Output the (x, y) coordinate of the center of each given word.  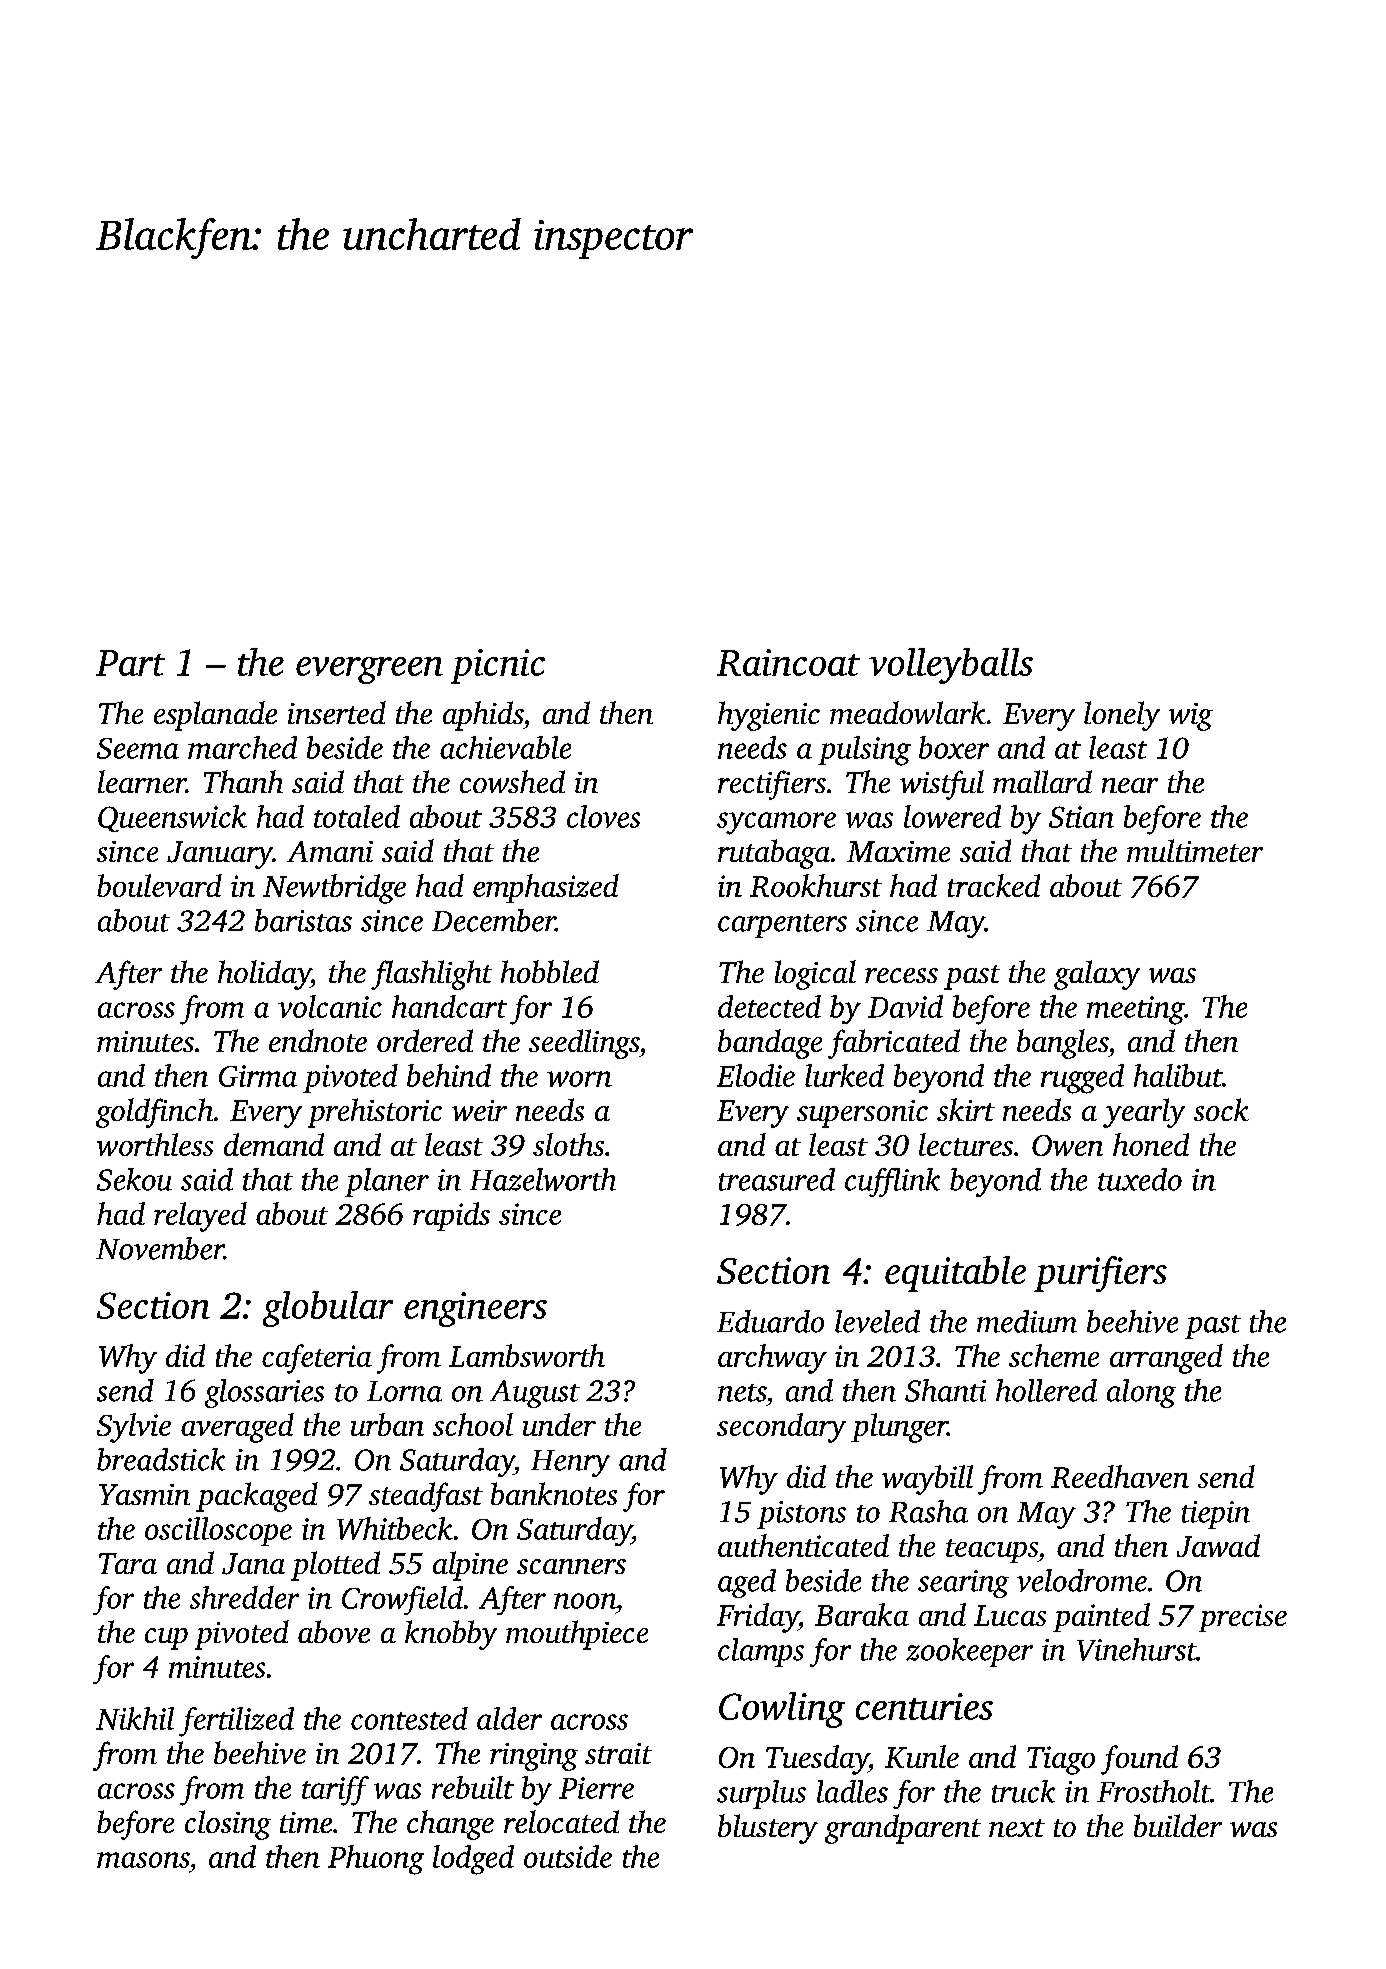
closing (228, 1825)
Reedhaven (1120, 1476)
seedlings (584, 1044)
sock (1221, 1109)
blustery (768, 1829)
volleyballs (951, 666)
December (494, 920)
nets (742, 1393)
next (1017, 1828)
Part (130, 663)
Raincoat (788, 662)
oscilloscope (218, 1531)
